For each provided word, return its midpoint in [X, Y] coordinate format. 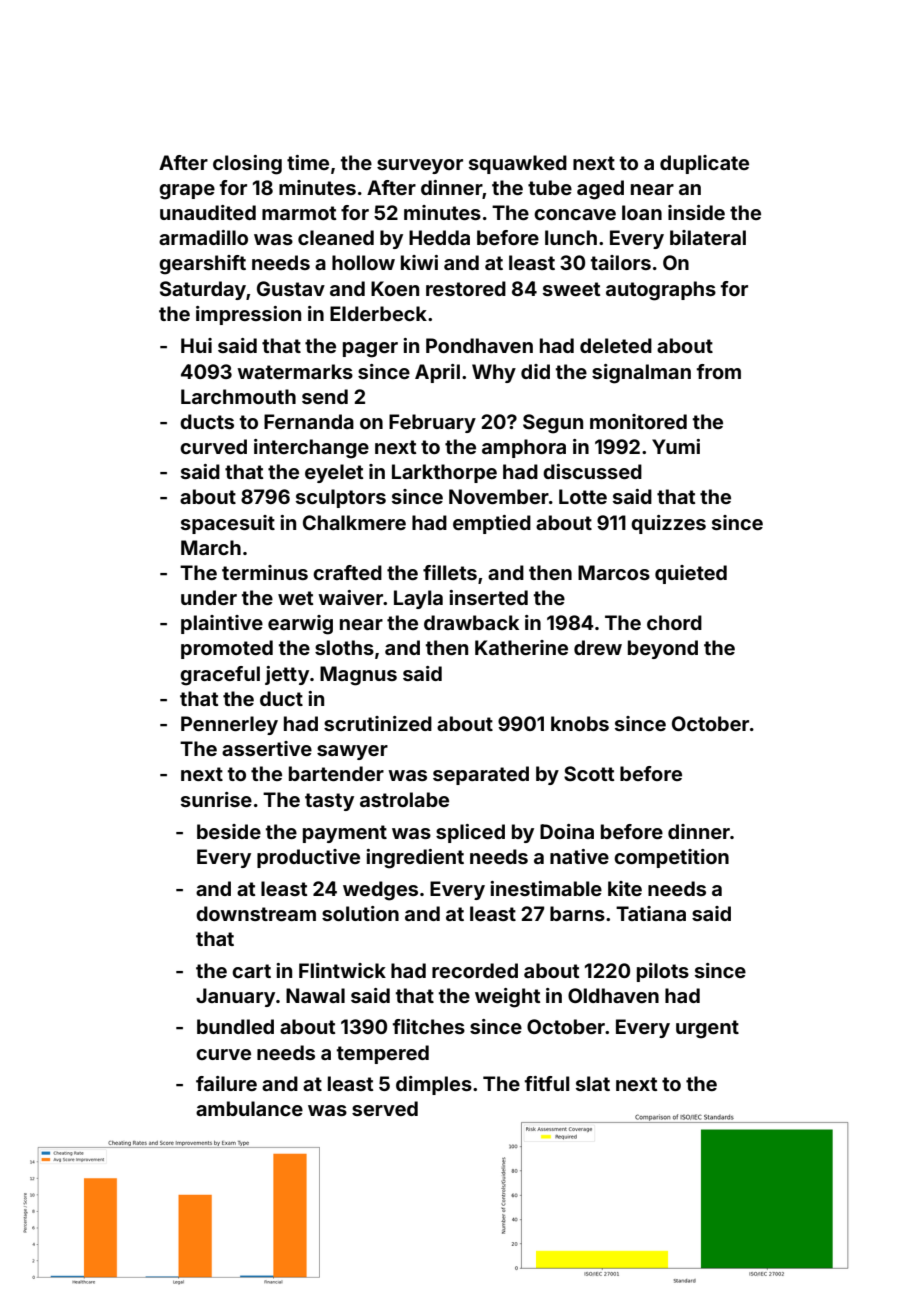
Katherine [521, 647]
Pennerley [229, 725]
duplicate [704, 164]
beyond [663, 649]
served [385, 1108]
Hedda [439, 237]
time [308, 162]
